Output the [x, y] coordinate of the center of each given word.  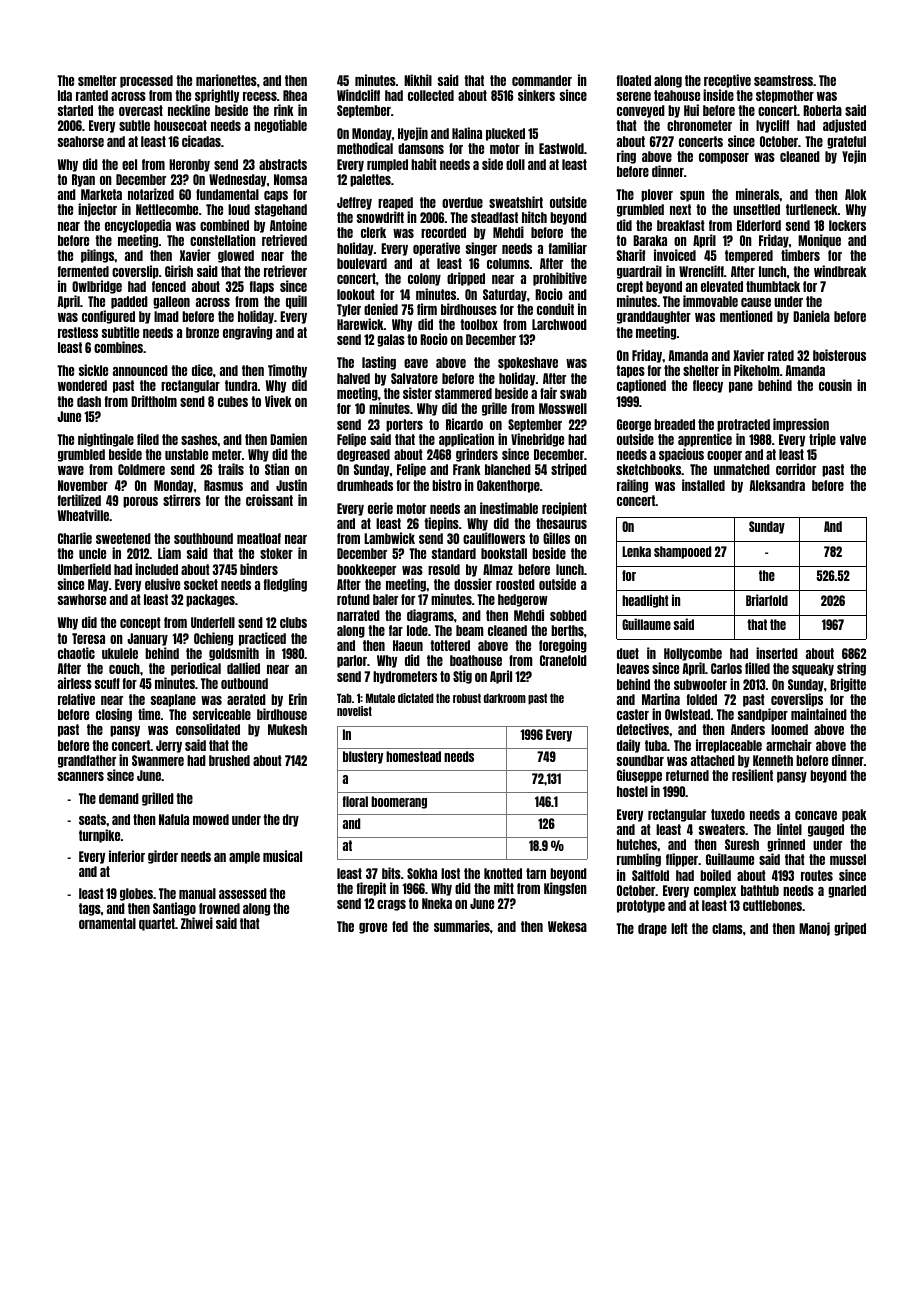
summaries [462, 926]
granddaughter [654, 317]
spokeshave [528, 363]
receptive [727, 81]
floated [634, 80]
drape [652, 929]
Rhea [295, 95]
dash [89, 401]
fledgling [285, 585]
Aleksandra [777, 485]
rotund [353, 599]
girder [163, 857]
